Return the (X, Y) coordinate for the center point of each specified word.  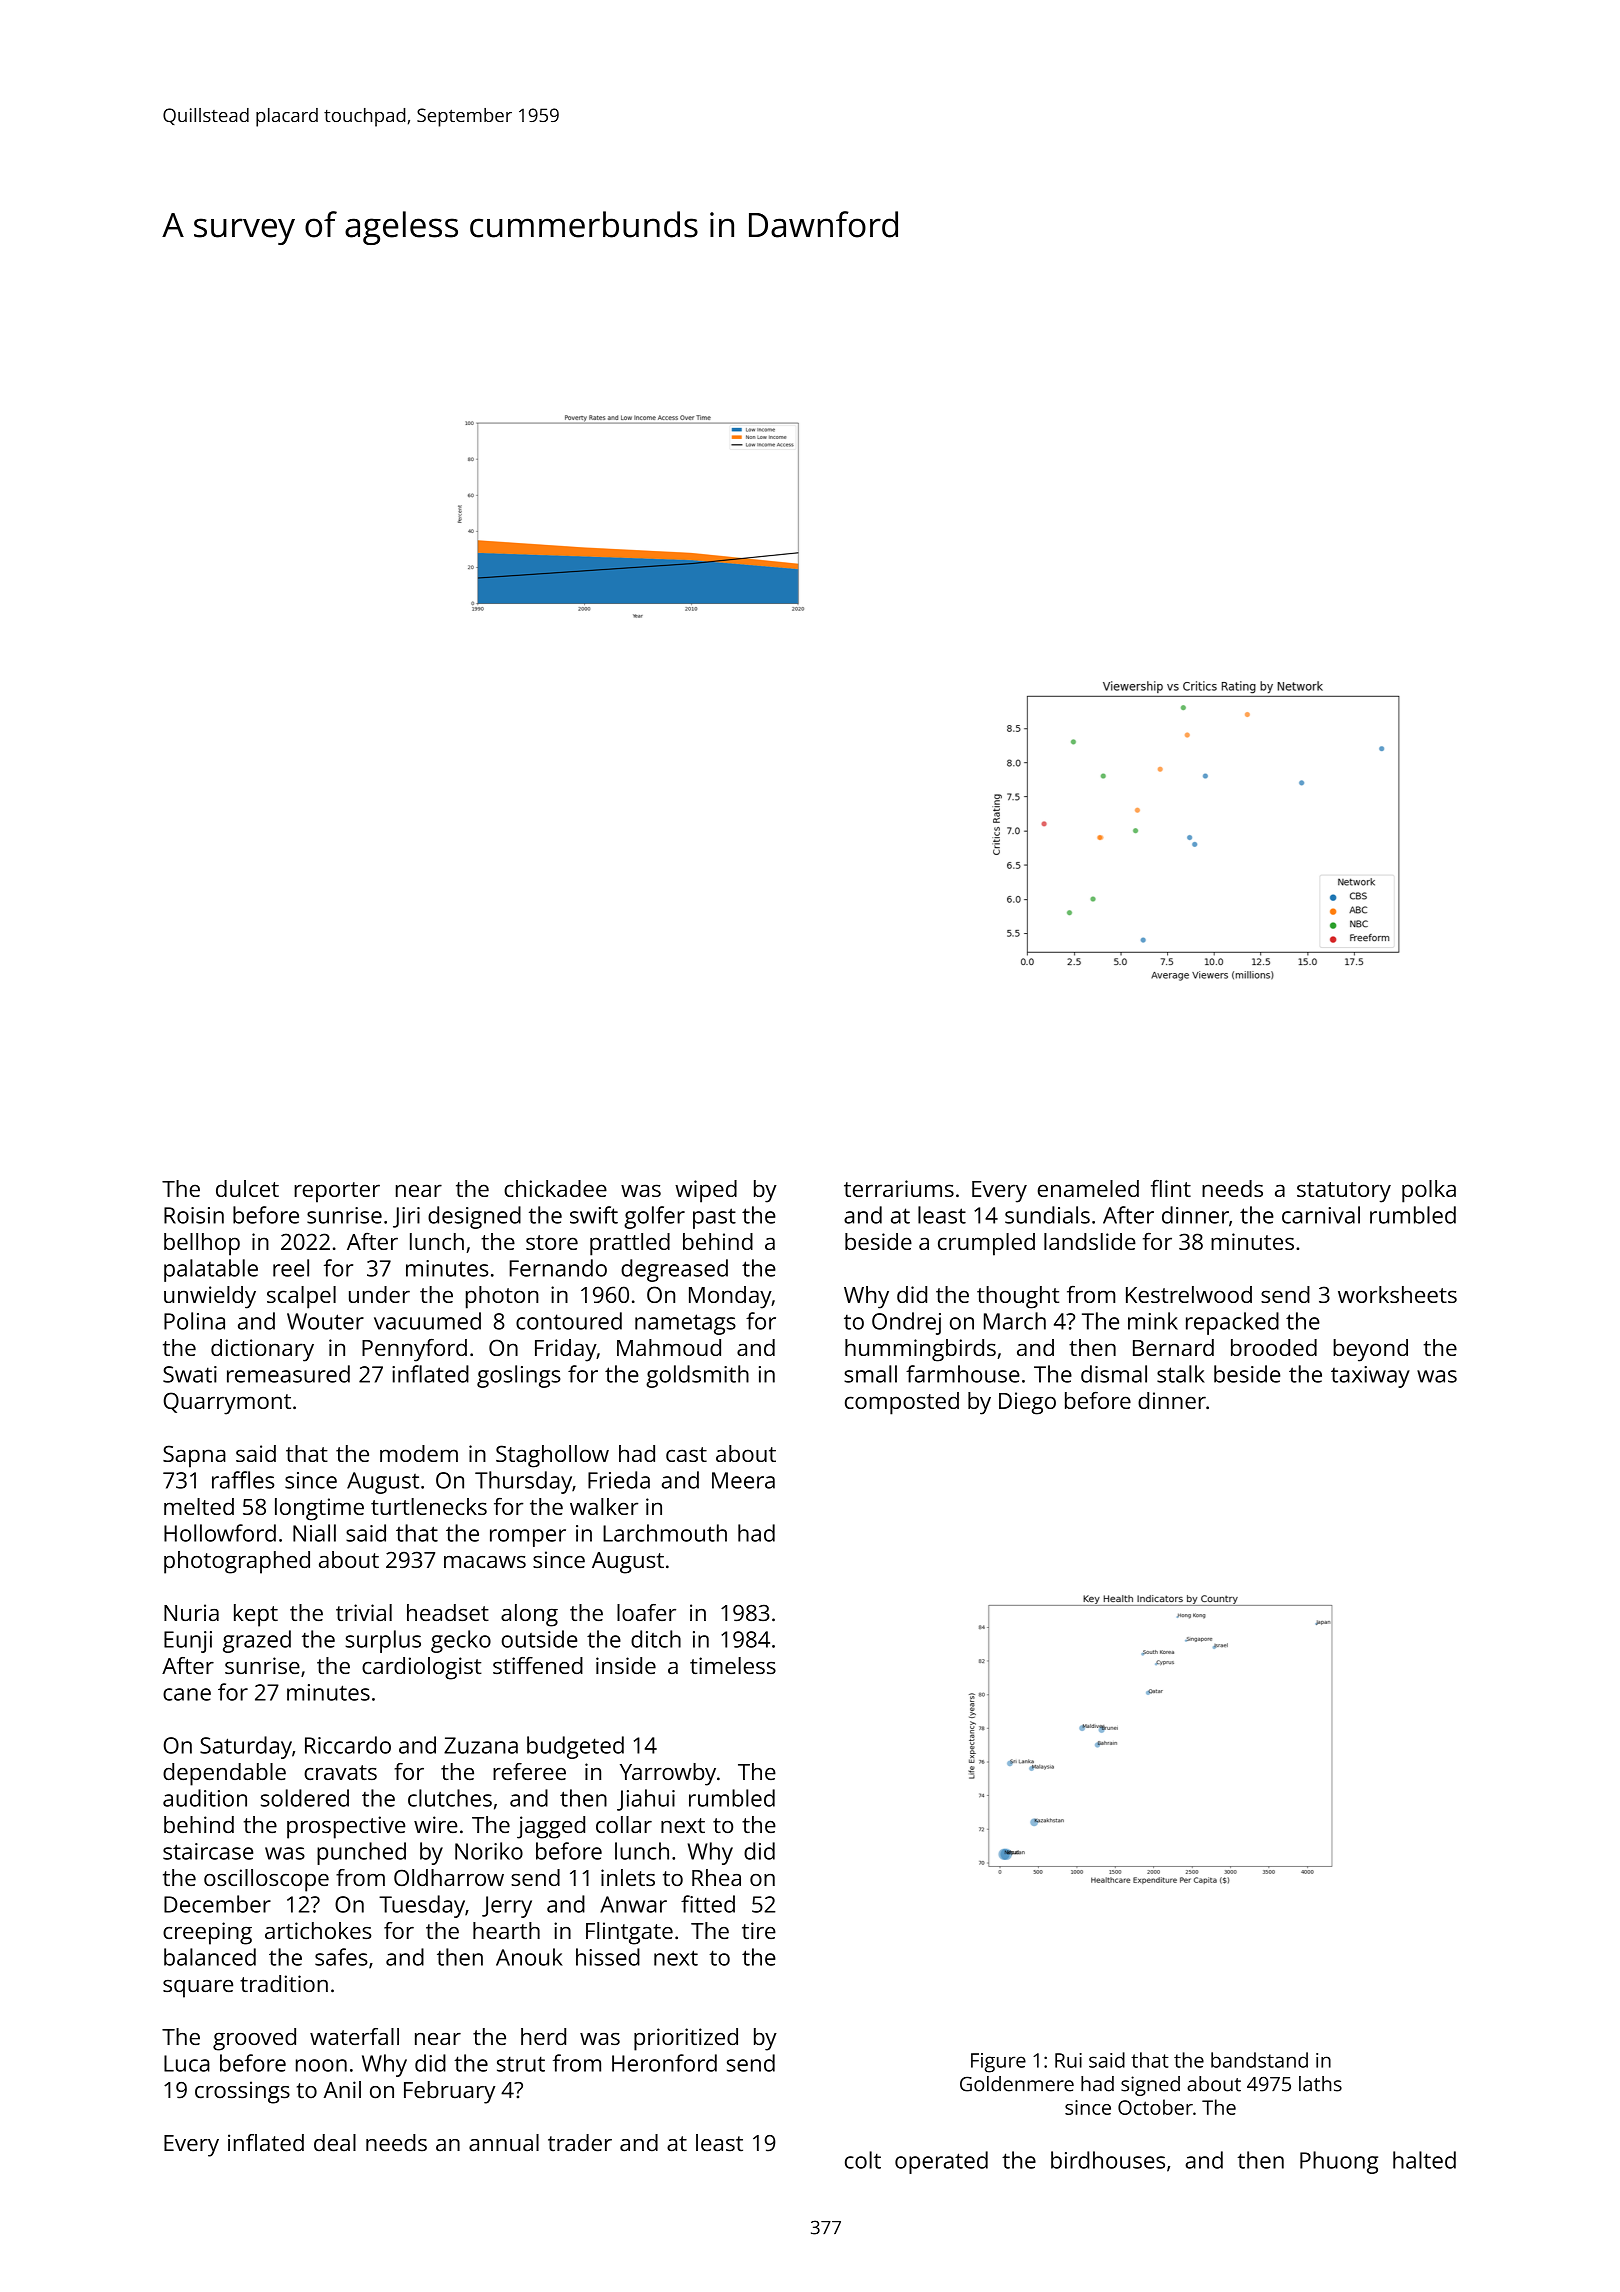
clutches (450, 1798)
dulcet (247, 1188)
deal (335, 2143)
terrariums (899, 1188)
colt (863, 2160)
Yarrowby (668, 1774)
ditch (656, 1639)
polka (1429, 1191)
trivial (364, 1612)
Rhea (716, 1877)
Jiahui (646, 1800)
